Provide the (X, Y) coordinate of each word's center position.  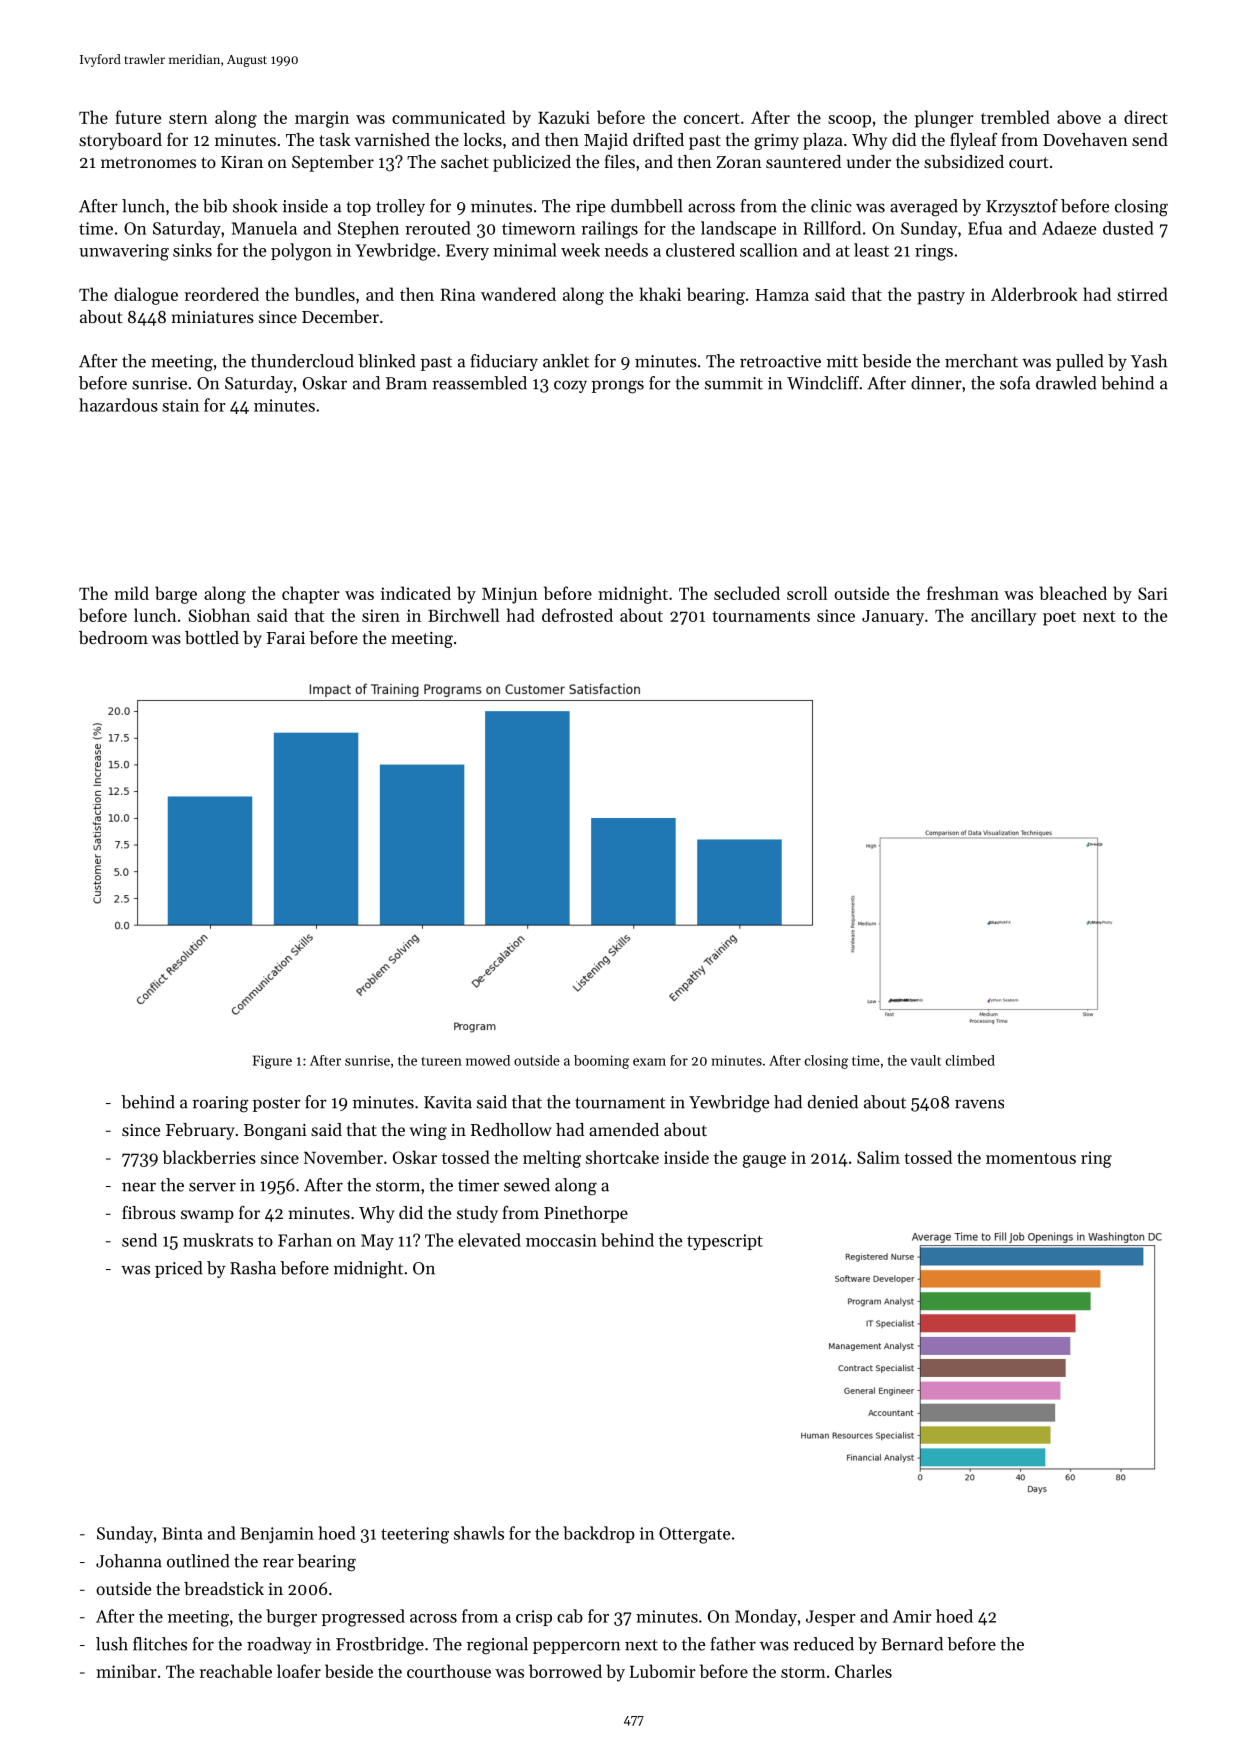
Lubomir (663, 1671)
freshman (963, 593)
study (477, 1214)
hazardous (118, 405)
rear (278, 1563)
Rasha (253, 1268)
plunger (944, 119)
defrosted (577, 615)
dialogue (146, 296)
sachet (465, 161)
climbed (970, 1060)
